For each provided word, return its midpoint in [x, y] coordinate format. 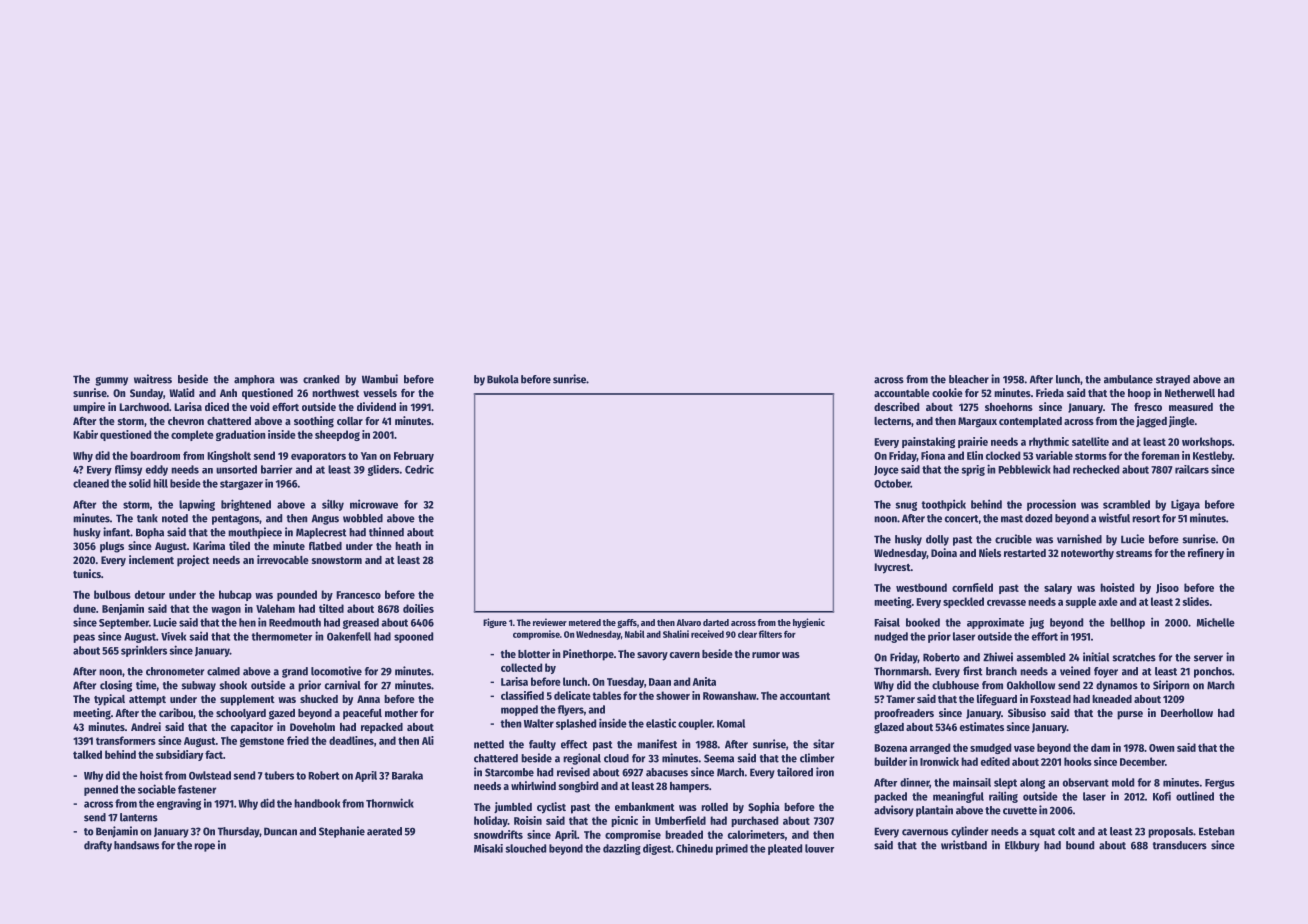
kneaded [1112, 699]
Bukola [503, 379]
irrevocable [283, 559]
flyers [571, 710]
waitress [153, 379]
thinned [386, 532]
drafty [98, 846]
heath [408, 546]
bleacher [969, 379]
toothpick [943, 505]
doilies [418, 608]
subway [198, 686]
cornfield [972, 587]
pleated [785, 849]
